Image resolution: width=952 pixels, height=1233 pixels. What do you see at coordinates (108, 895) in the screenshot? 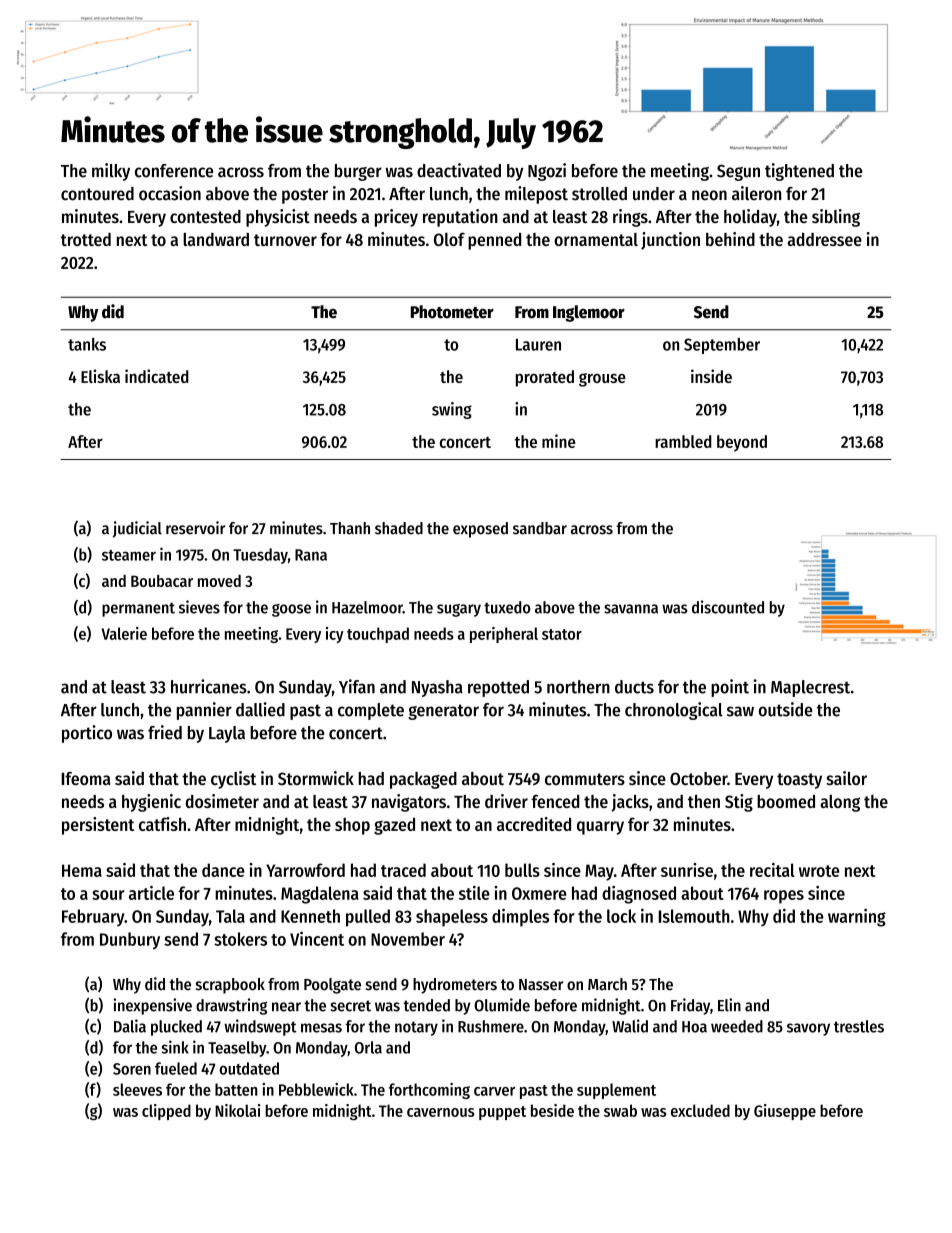
I see `sour` at bounding box center [108, 895].
